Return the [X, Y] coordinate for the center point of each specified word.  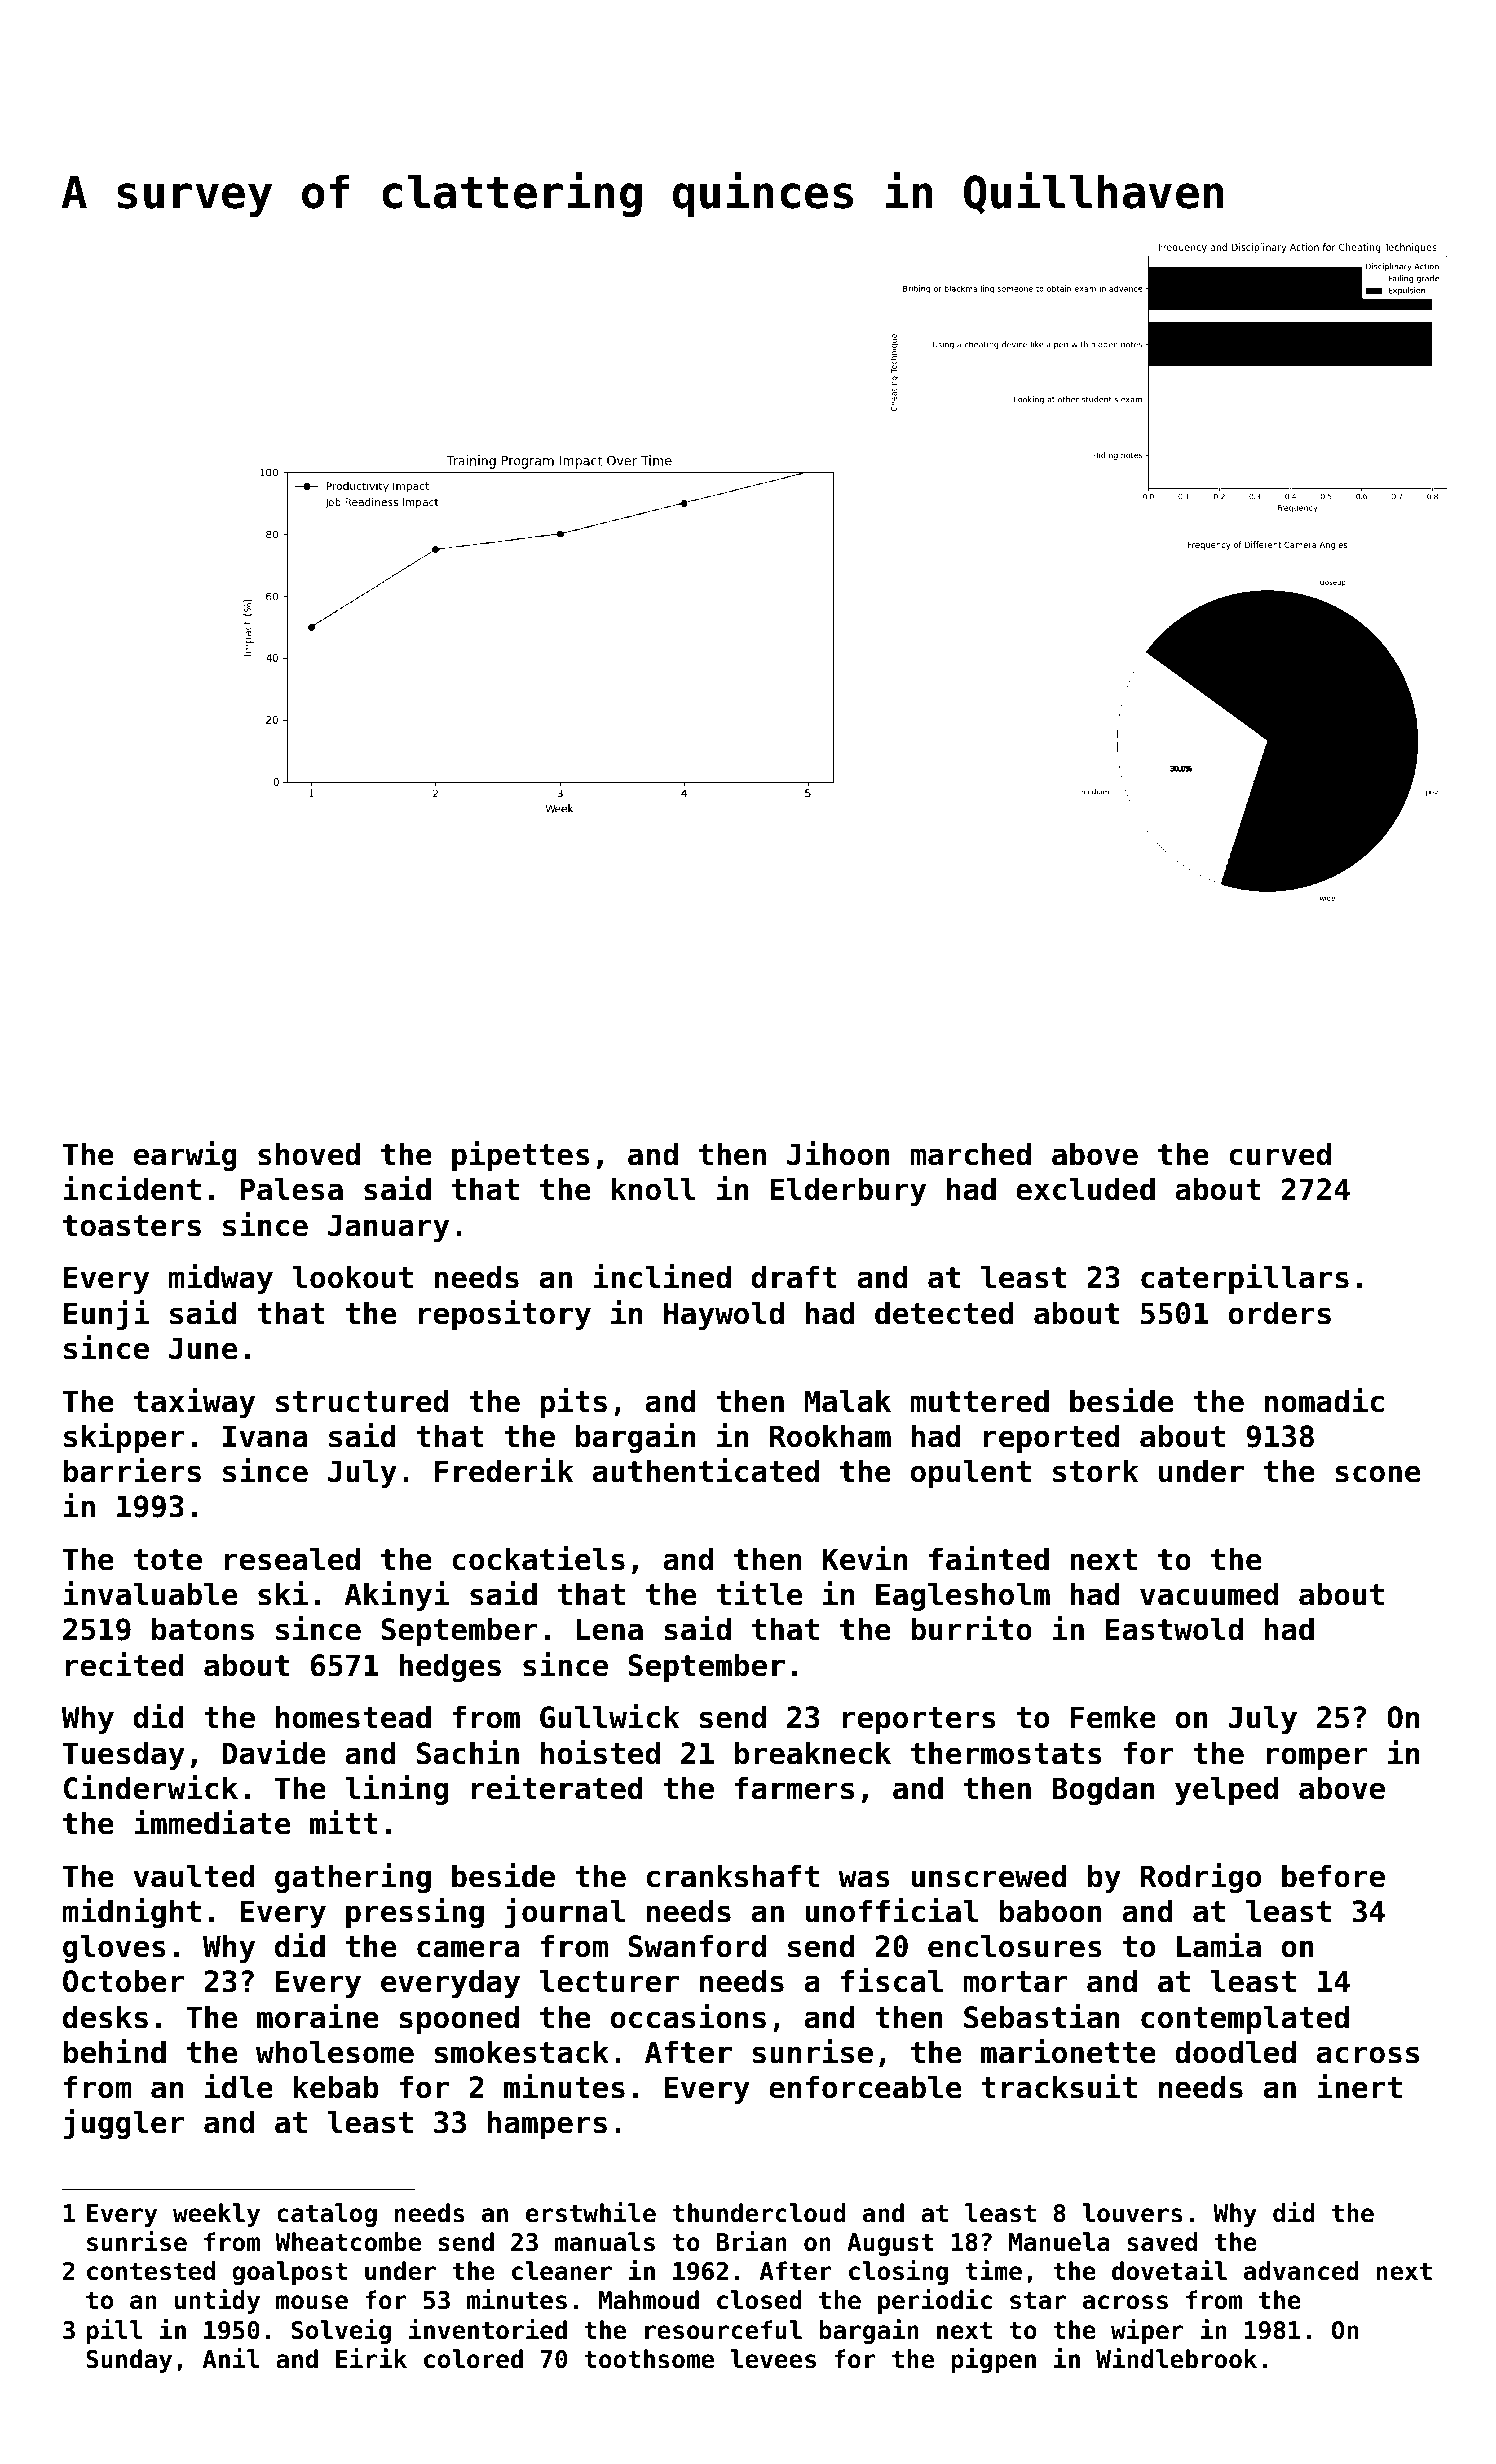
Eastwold [1174, 1629]
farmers [794, 1788]
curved [1280, 1154]
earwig [185, 1156]
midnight [132, 1913]
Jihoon [838, 1153]
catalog [327, 2215]
